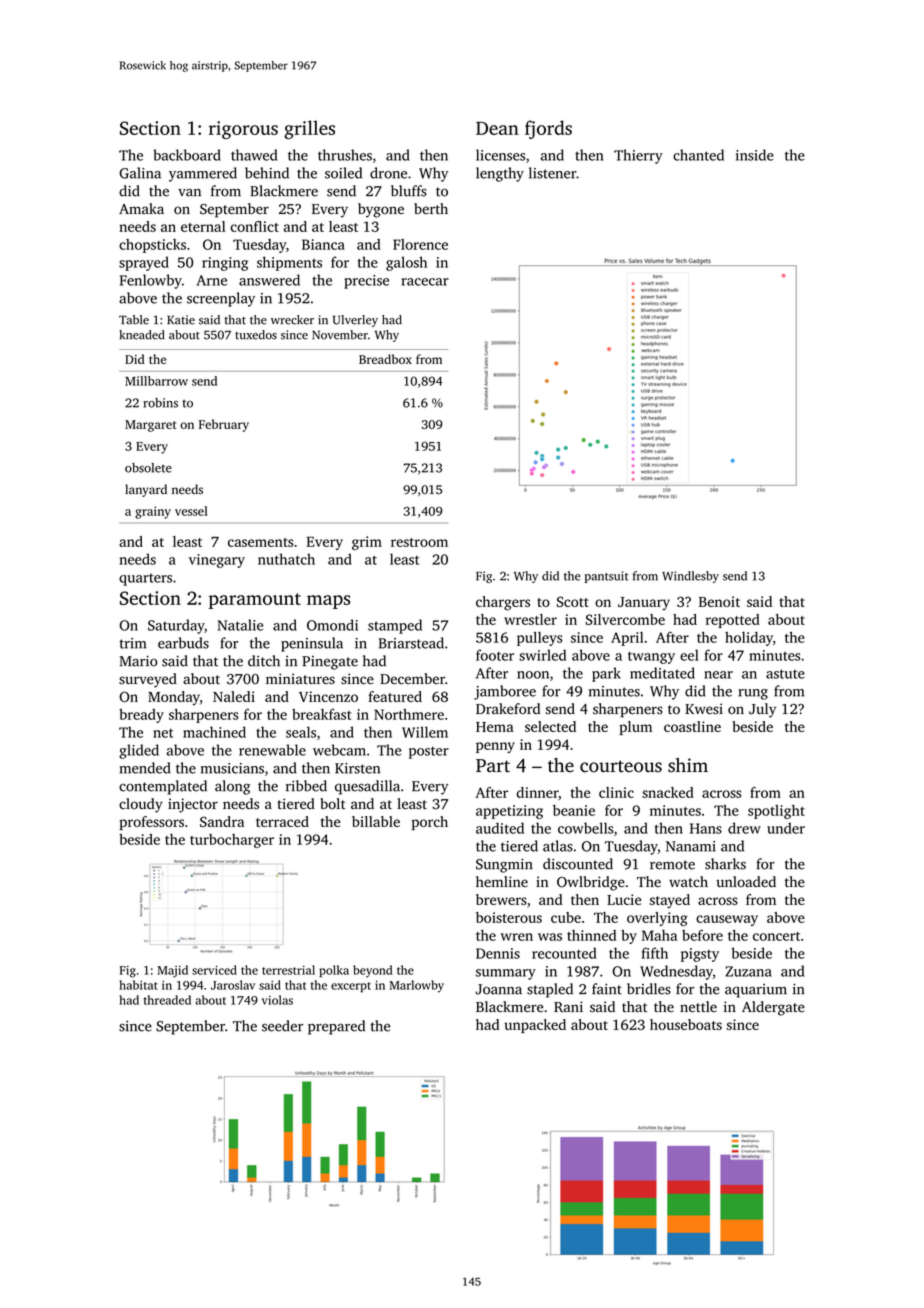 This page has width=924, height=1308. What do you see at coordinates (409, 191) in the page?
I see `bluffs` at bounding box center [409, 191].
